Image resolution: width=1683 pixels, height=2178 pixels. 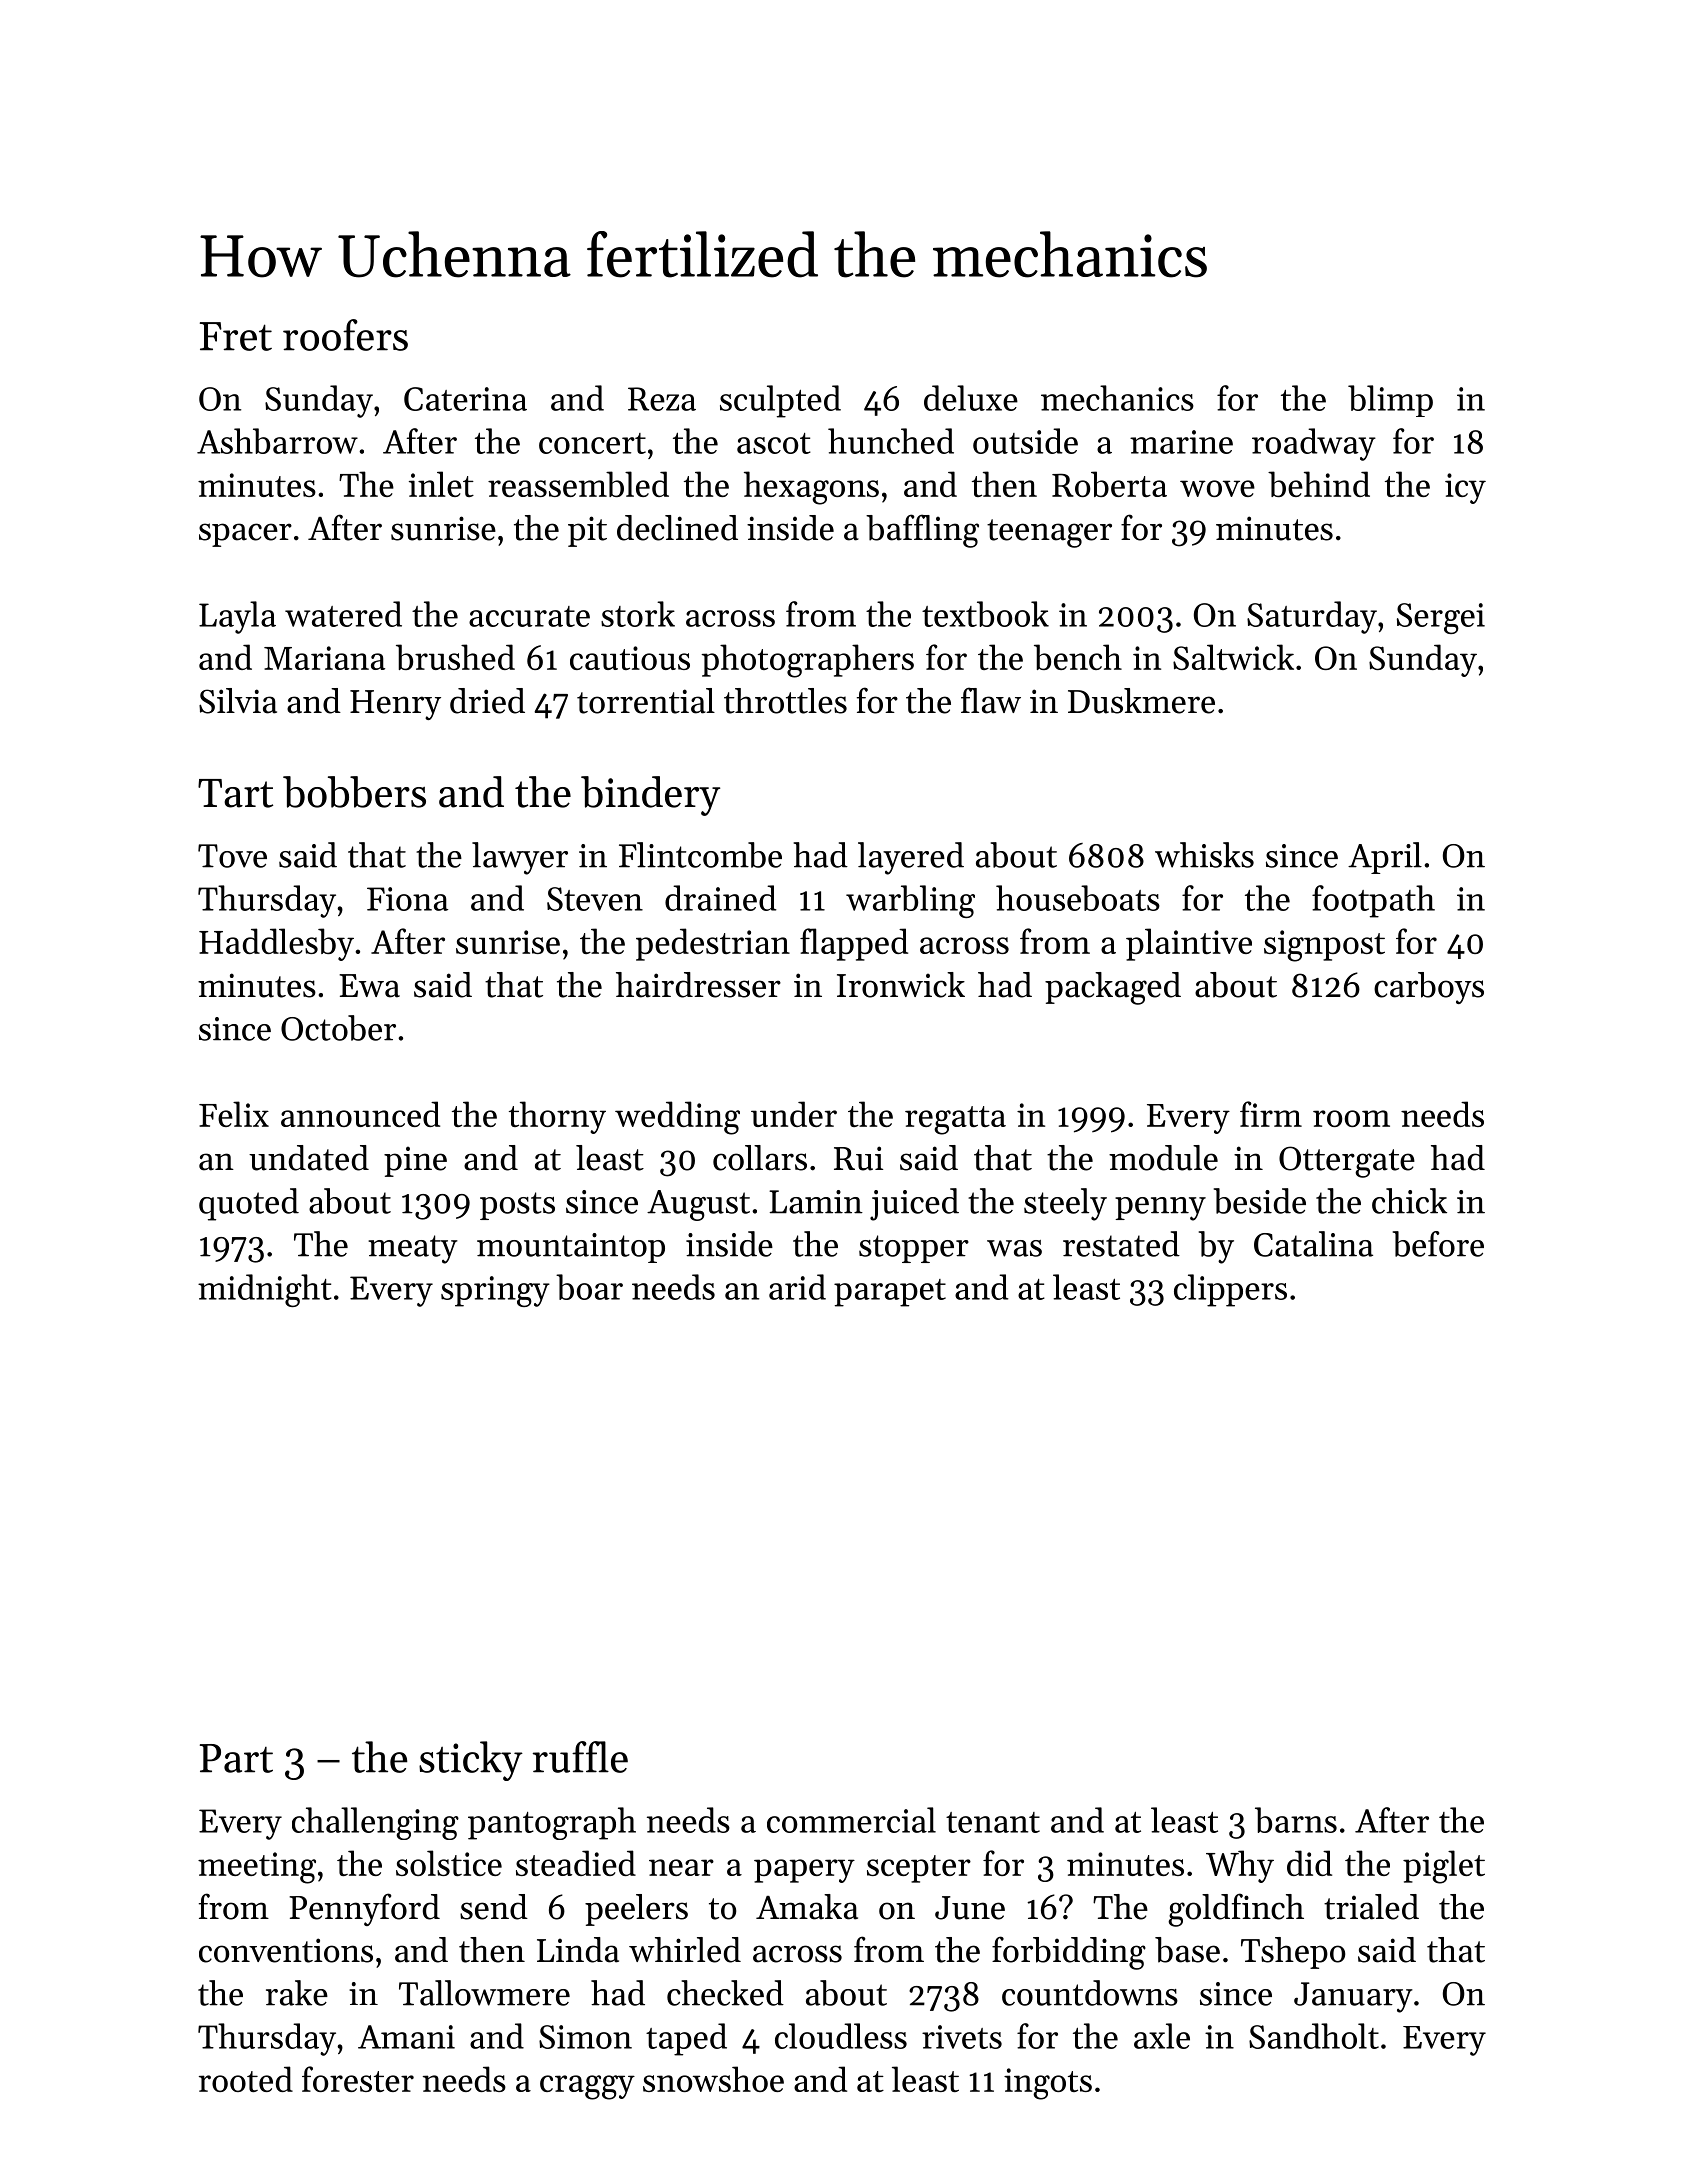 I want to click on reassembled, so click(x=578, y=484).
